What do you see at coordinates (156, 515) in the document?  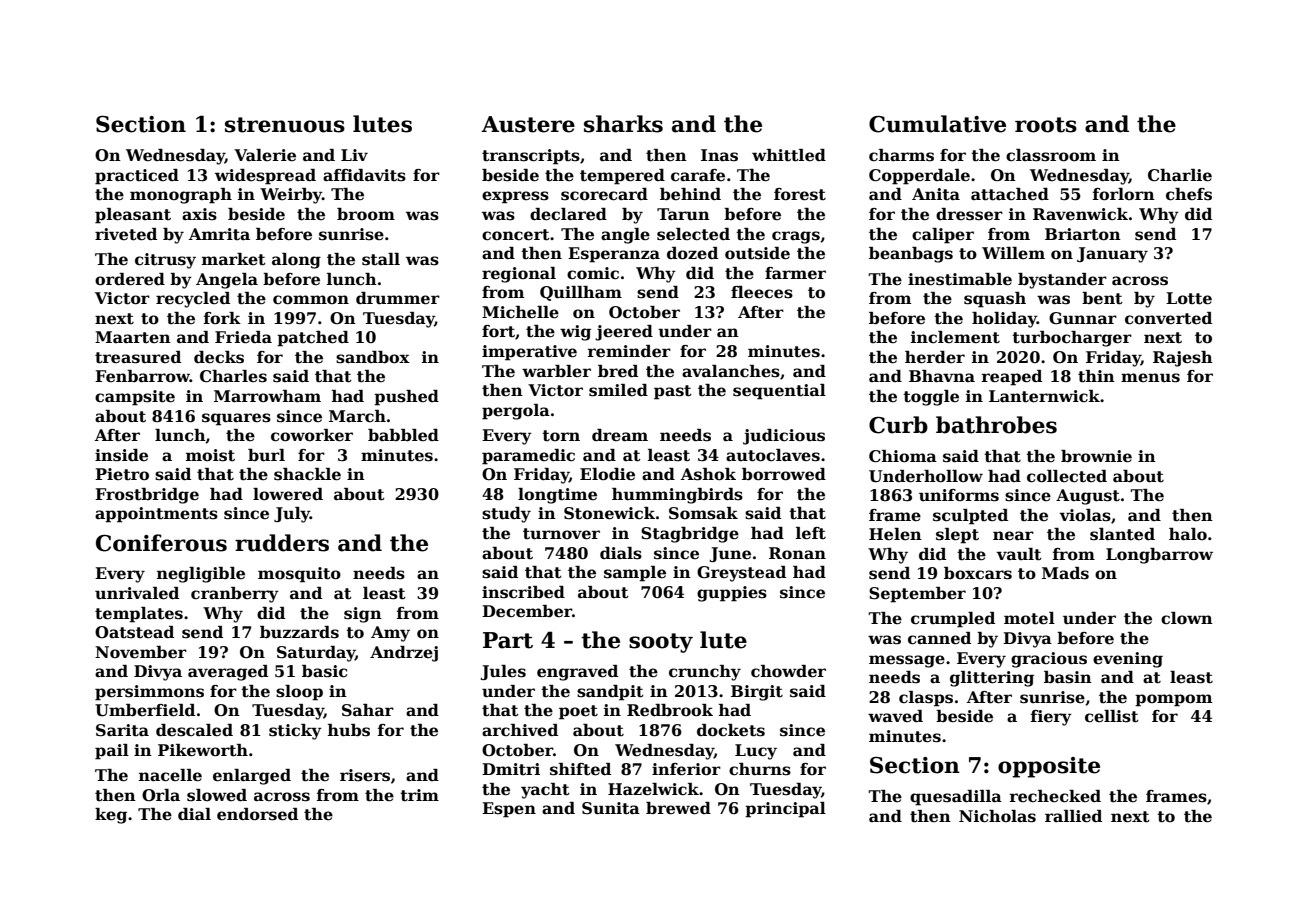 I see `appointments` at bounding box center [156, 515].
